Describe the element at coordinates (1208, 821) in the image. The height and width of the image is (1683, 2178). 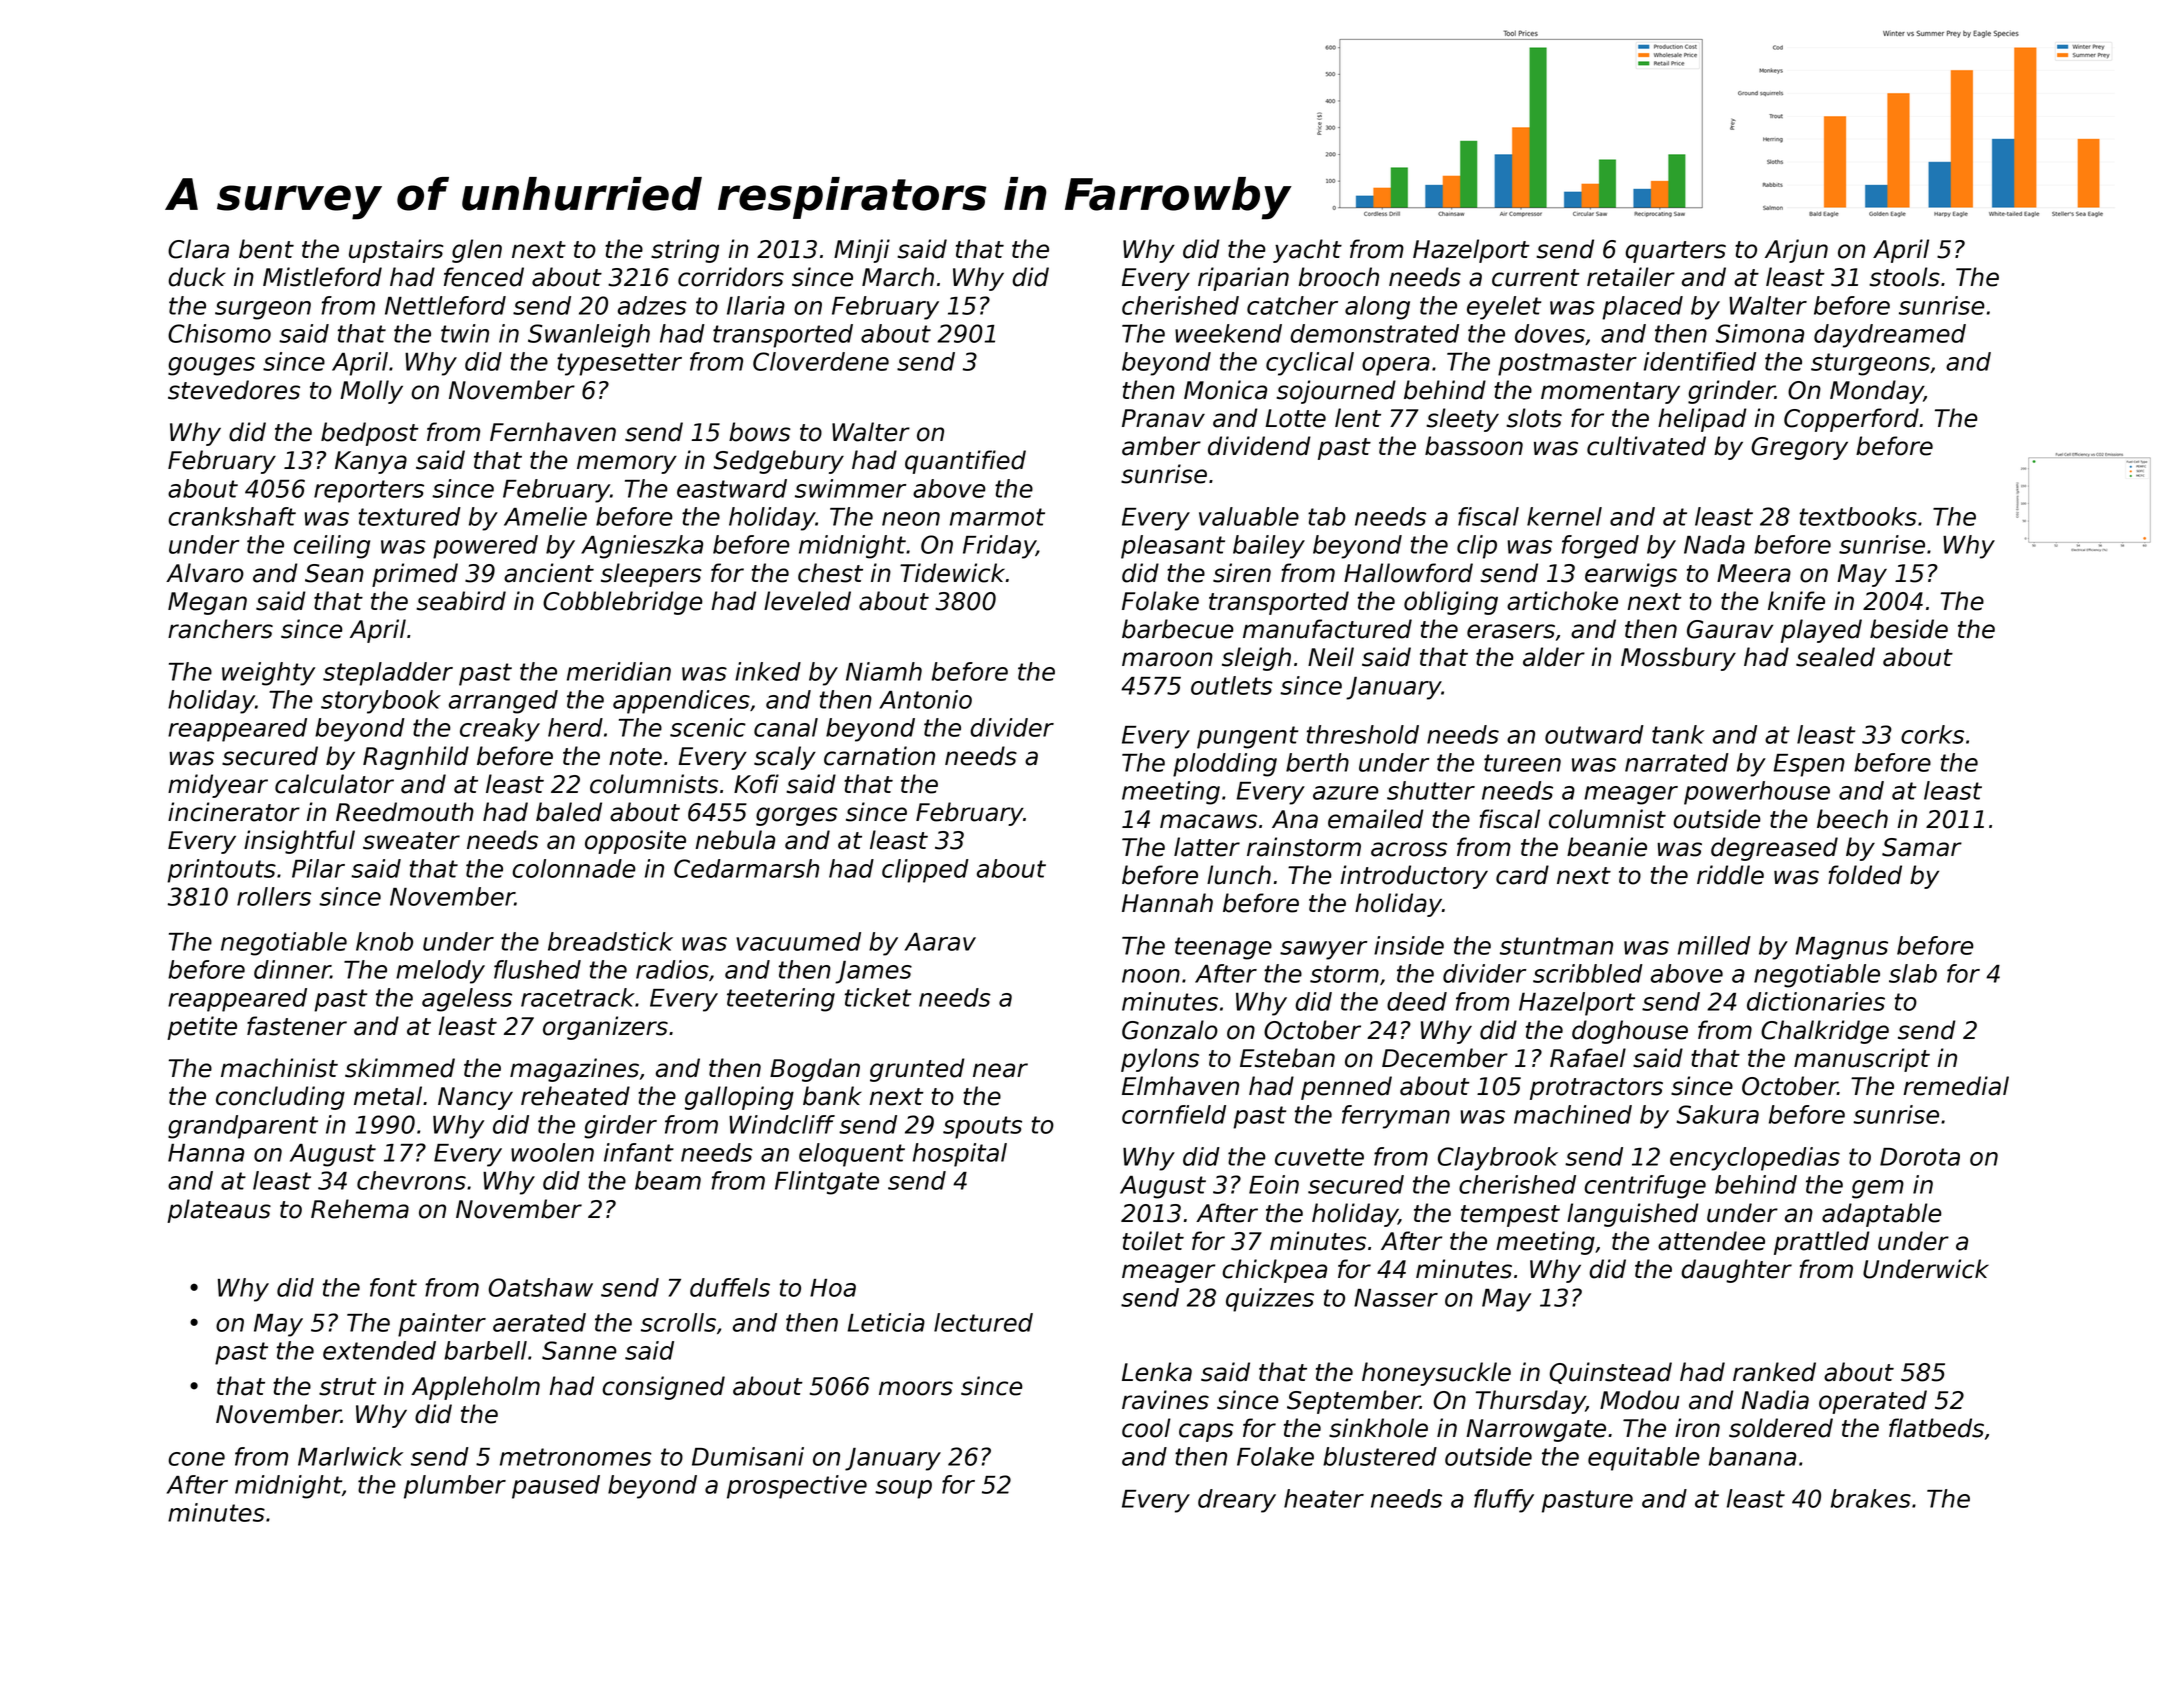
I see `macaws` at that location.
